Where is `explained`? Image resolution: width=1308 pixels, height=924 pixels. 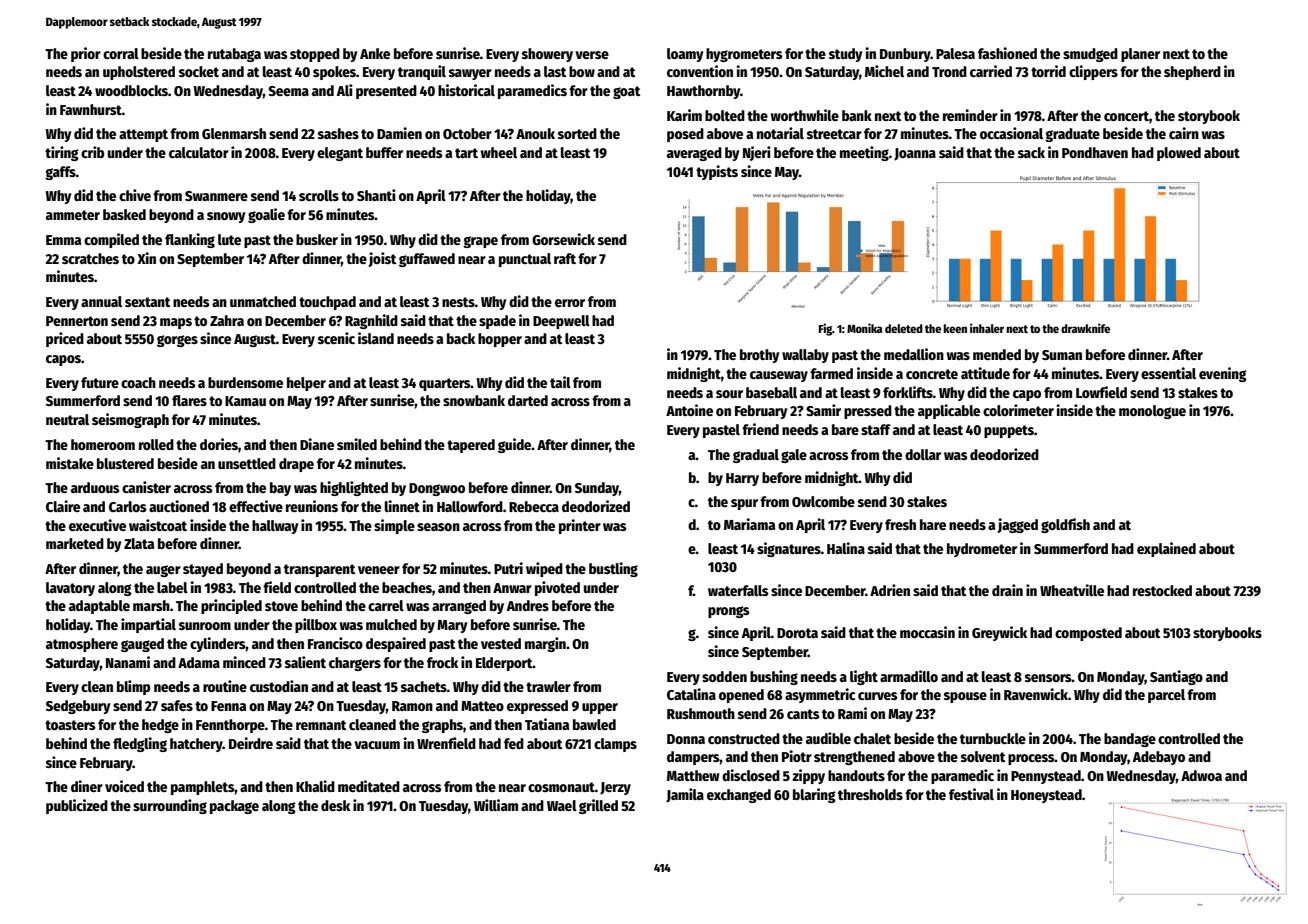 explained is located at coordinates (1166, 549).
